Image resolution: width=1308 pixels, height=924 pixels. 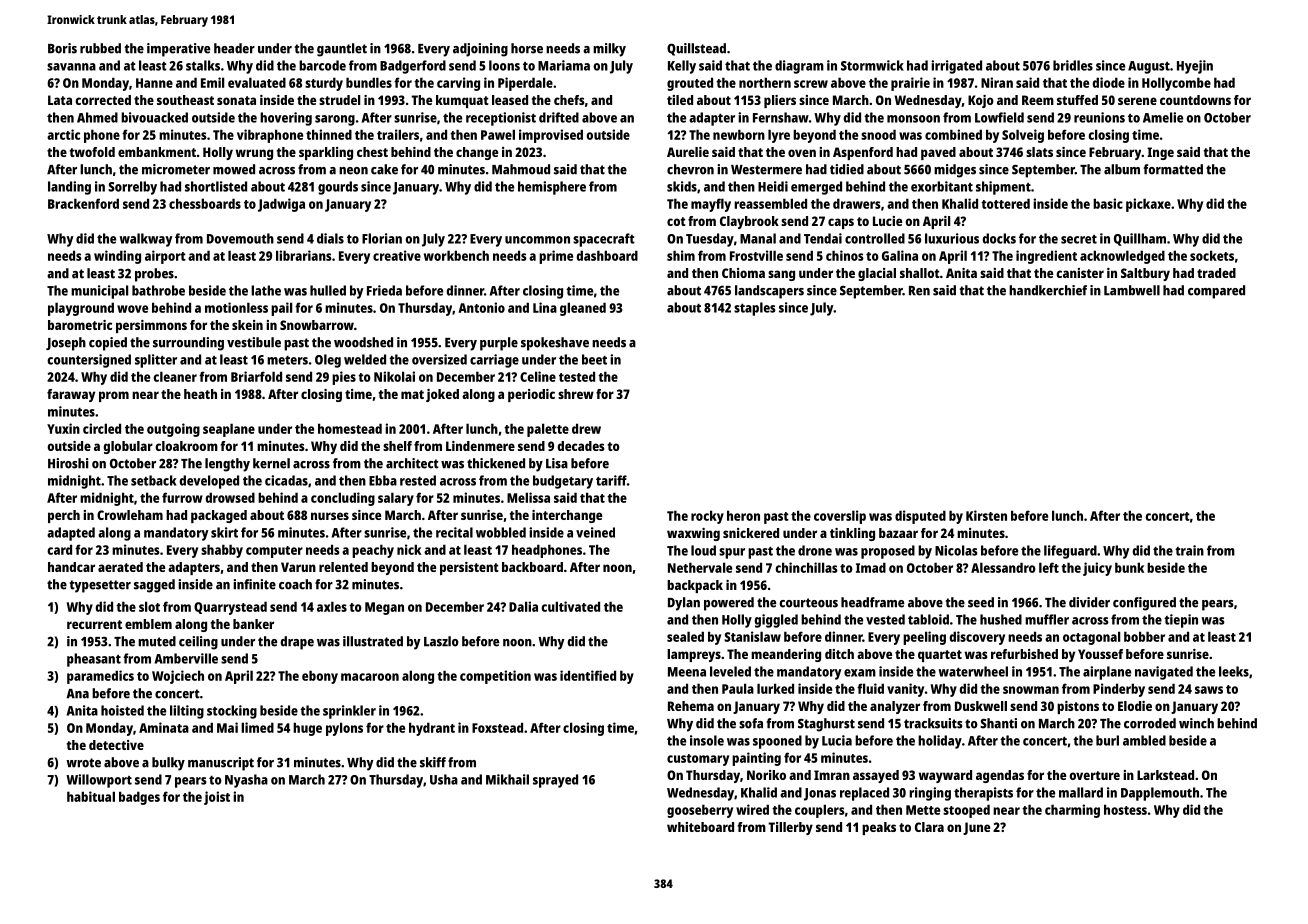 I want to click on drifted, so click(x=559, y=117).
